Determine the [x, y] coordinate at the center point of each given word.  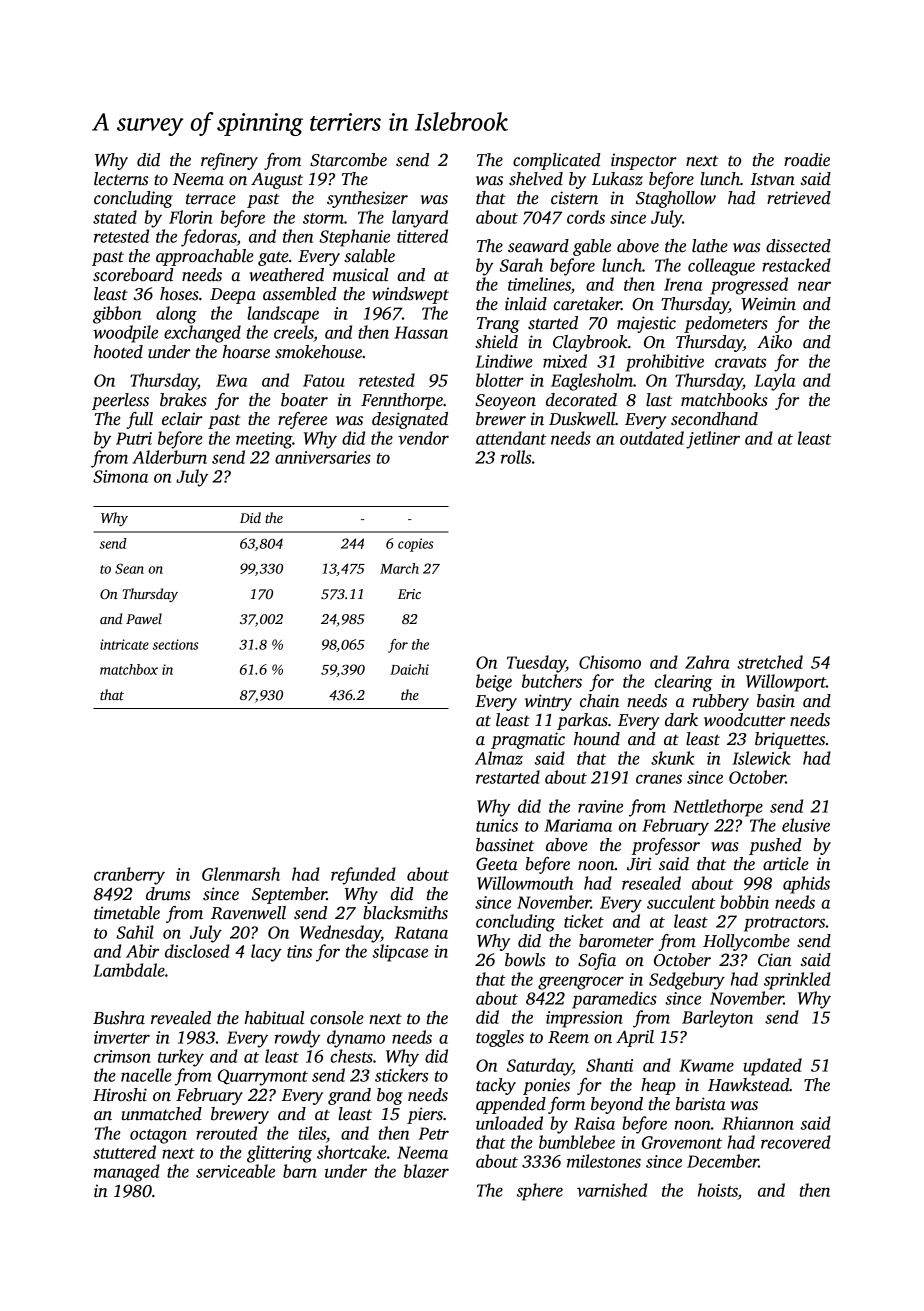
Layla [774, 382]
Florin [190, 217]
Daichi [409, 669]
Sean [129, 568]
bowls [525, 960]
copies [415, 545]
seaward [538, 246]
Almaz [499, 758]
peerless [120, 401]
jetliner [713, 440]
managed [127, 1173]
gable [592, 247]
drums [168, 894]
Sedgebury [687, 981]
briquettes [790, 740]
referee [302, 420]
